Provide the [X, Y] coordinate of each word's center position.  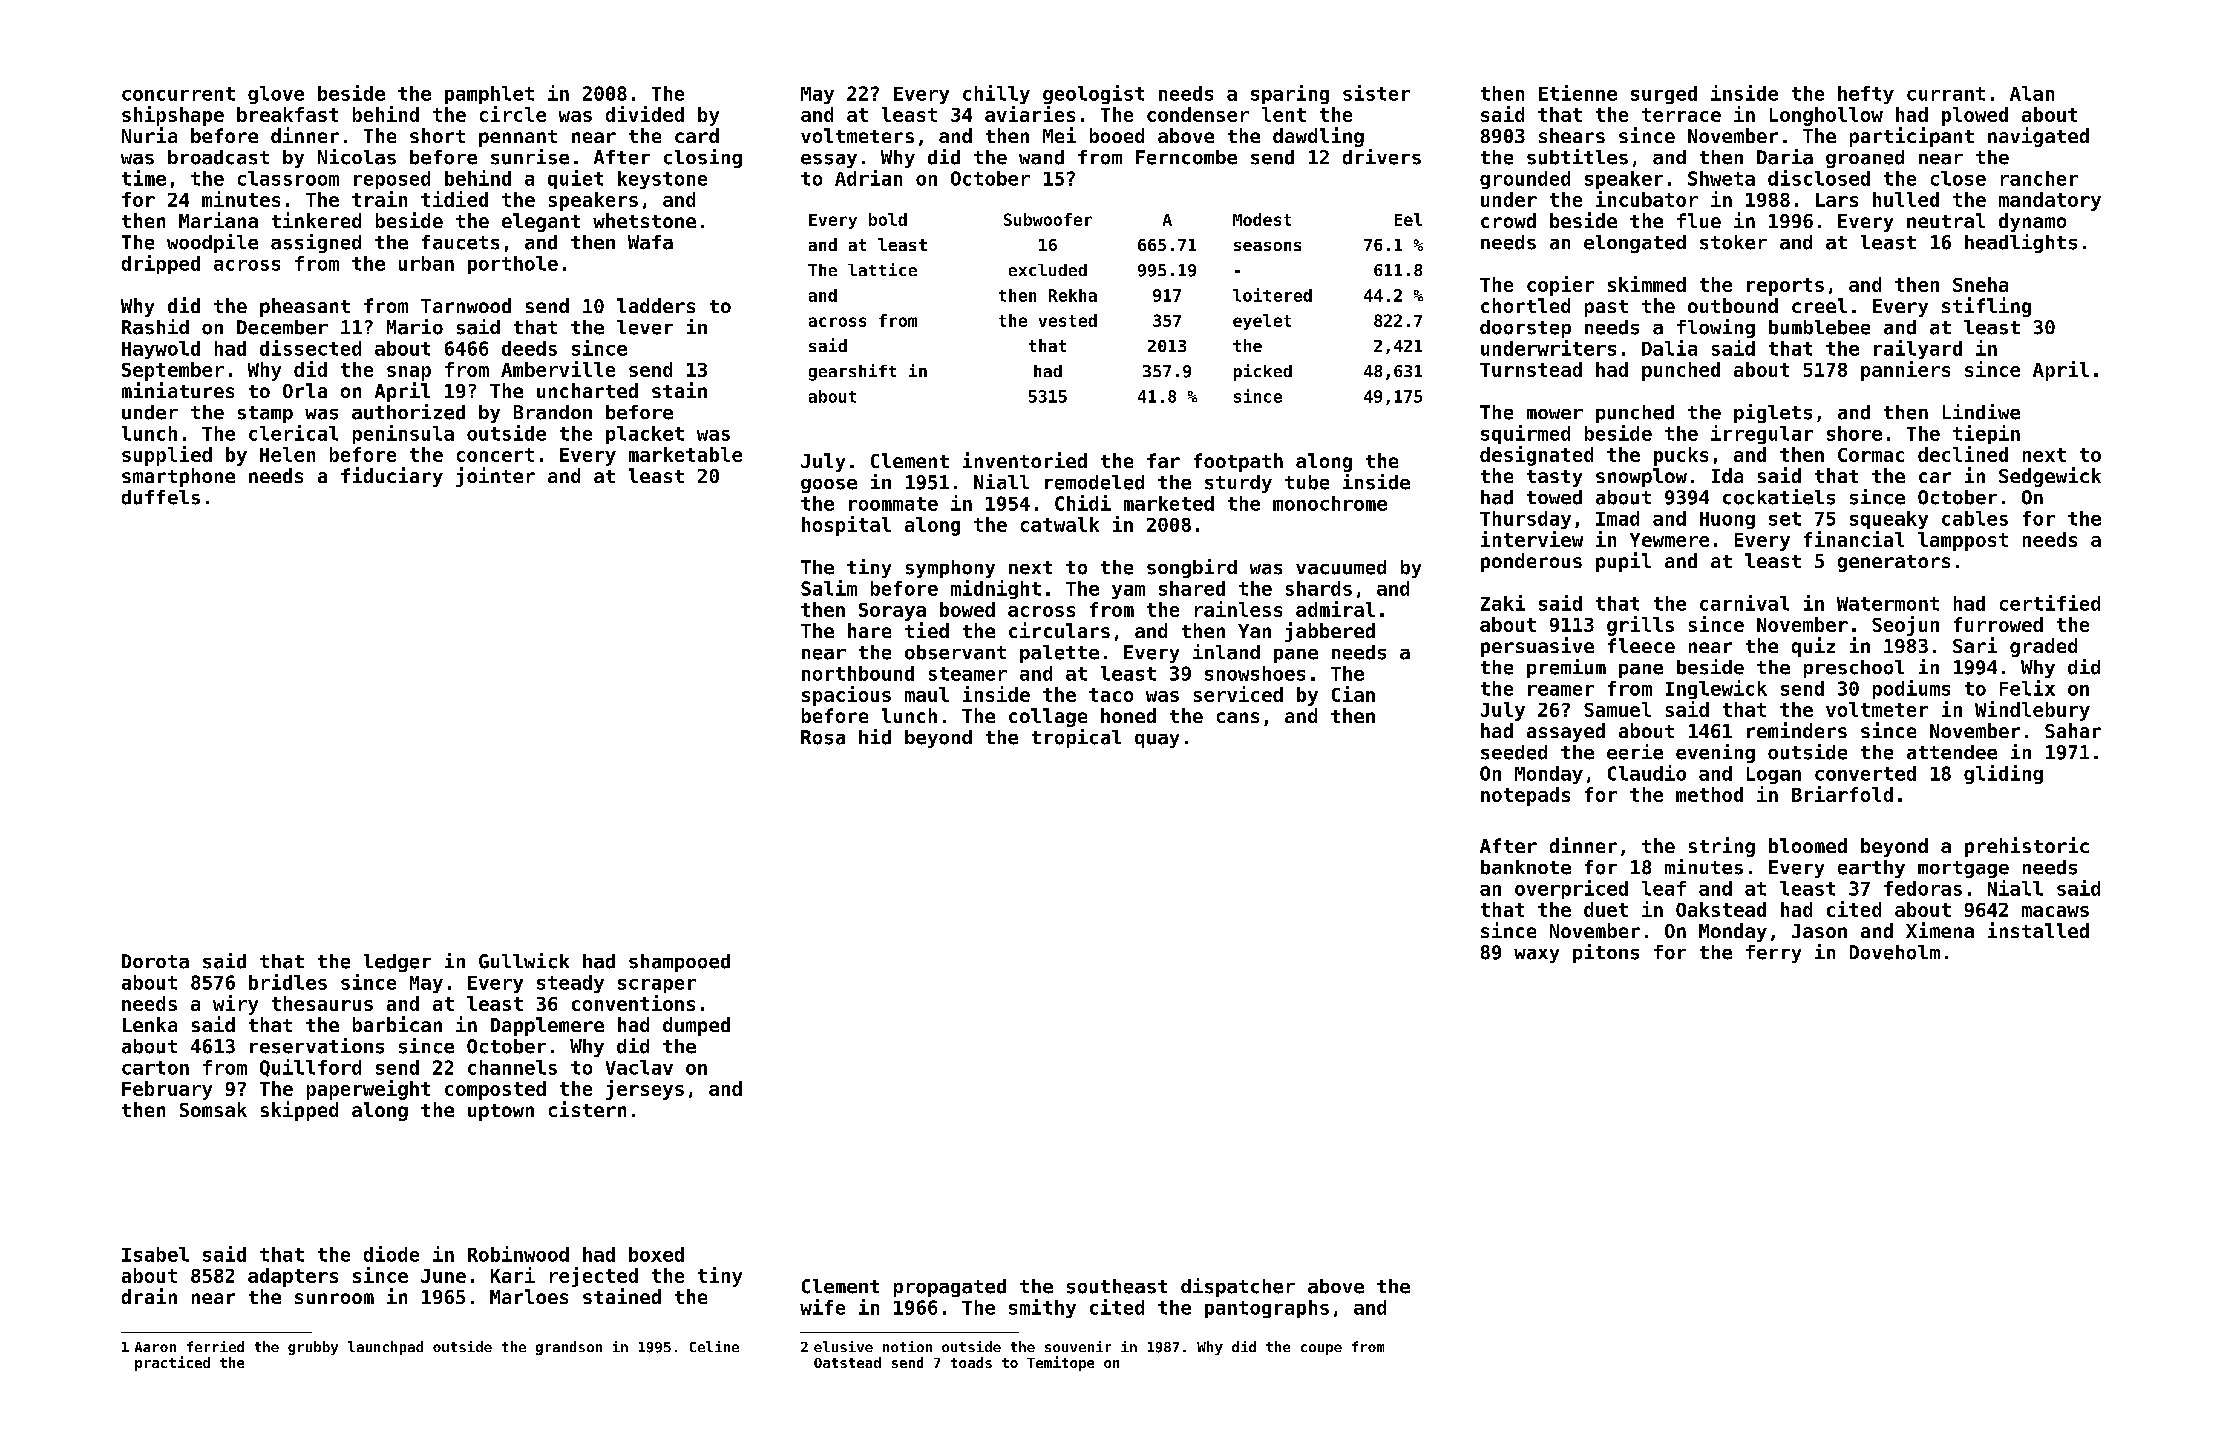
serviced [1238, 694]
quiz [1813, 647]
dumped [696, 1026]
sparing [1290, 94]
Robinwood [518, 1254]
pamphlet [489, 95]
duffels [161, 497]
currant [1946, 94]
